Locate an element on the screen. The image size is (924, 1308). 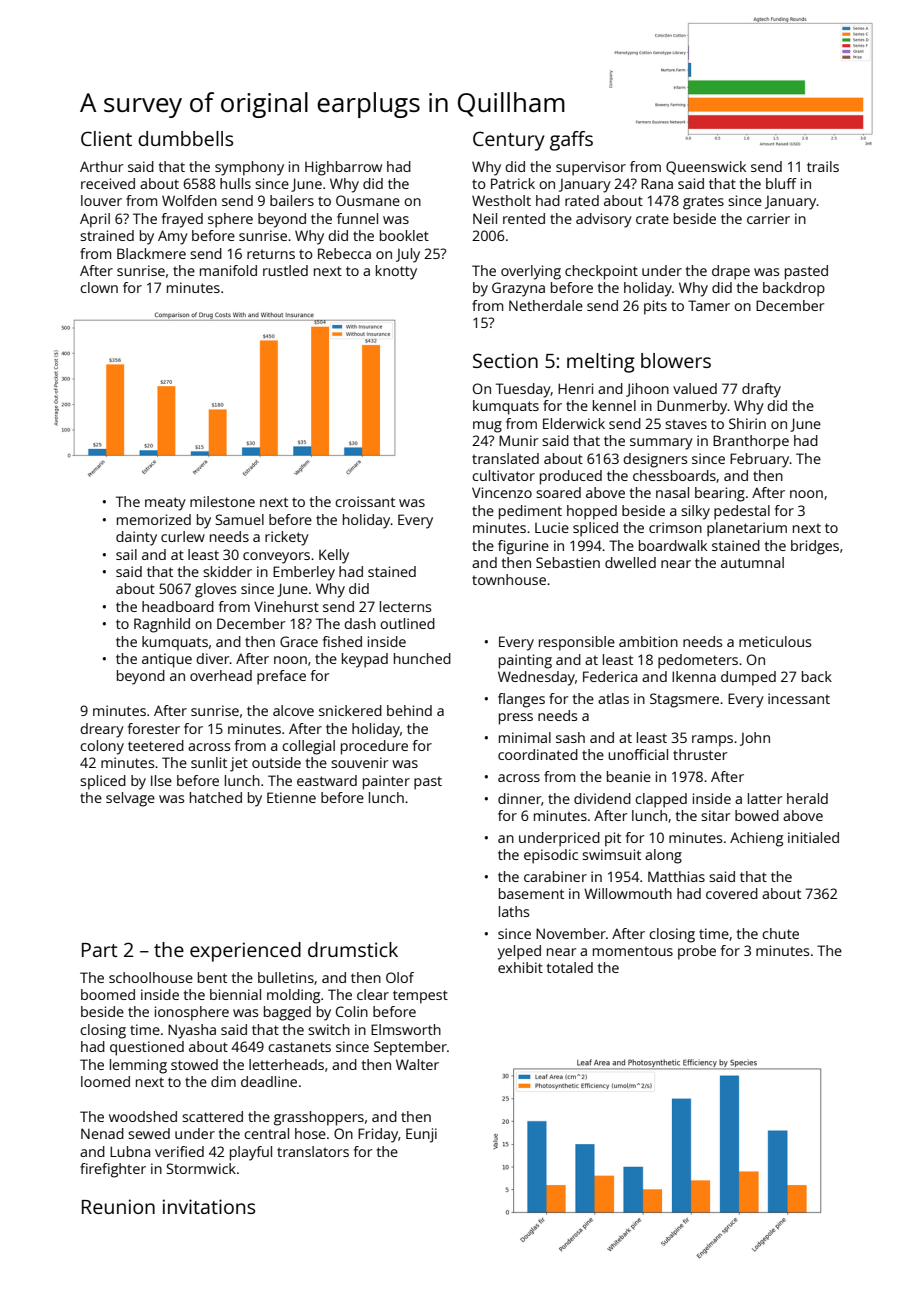
townhouse is located at coordinates (509, 579).
